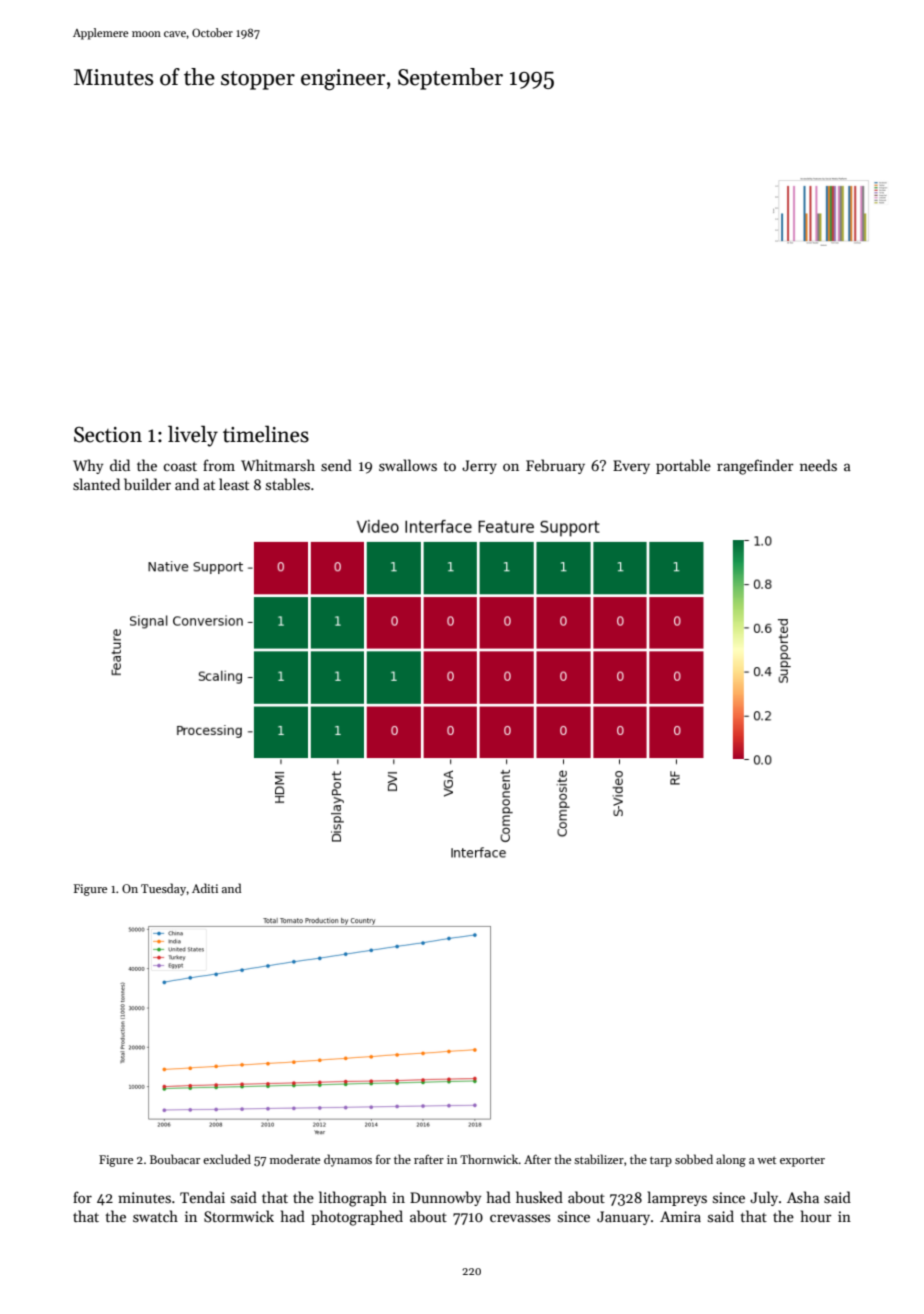  What do you see at coordinates (802, 1162) in the page?
I see `exporter` at bounding box center [802, 1162].
